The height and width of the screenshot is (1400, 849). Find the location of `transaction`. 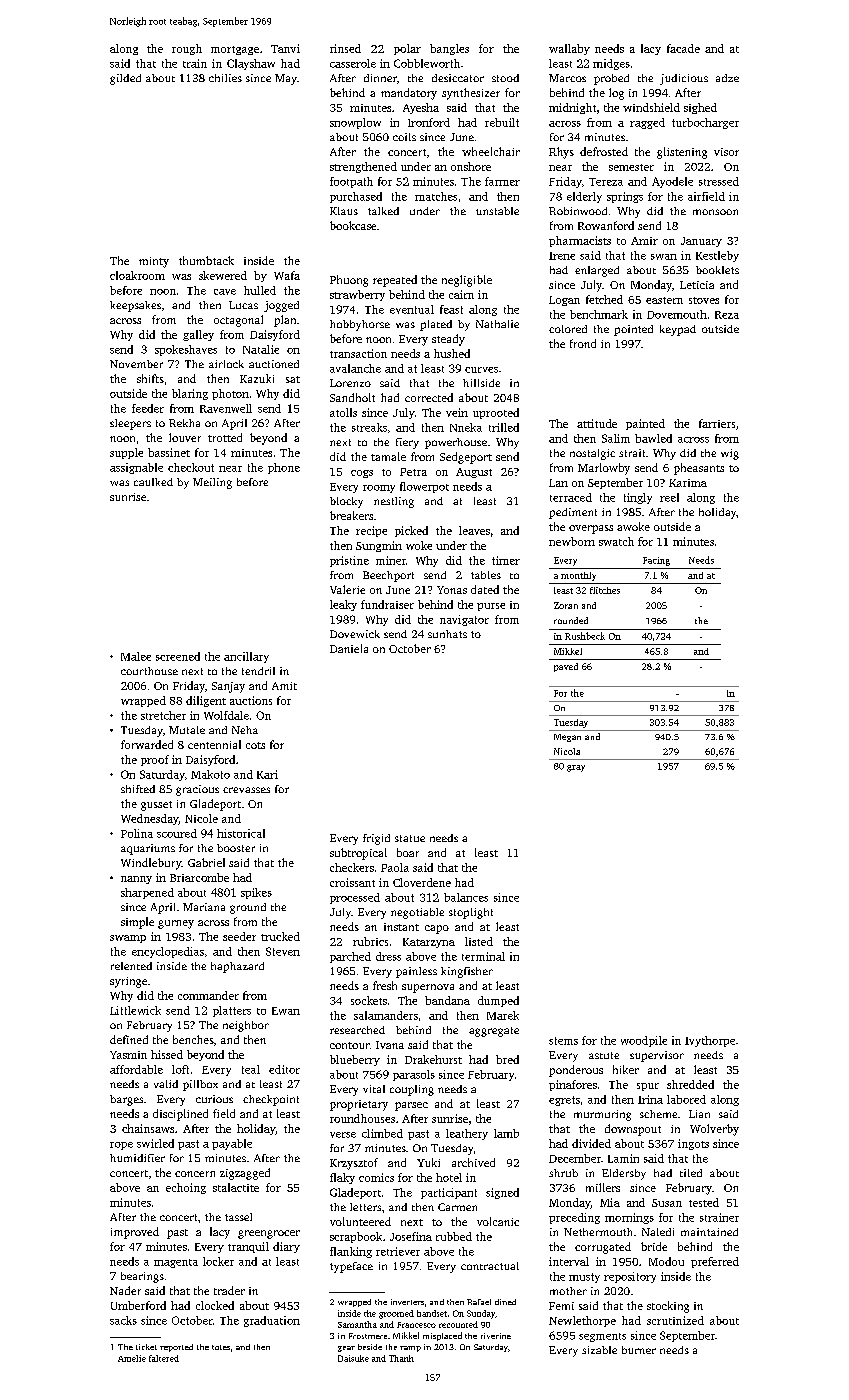

transaction is located at coordinates (358, 353).
